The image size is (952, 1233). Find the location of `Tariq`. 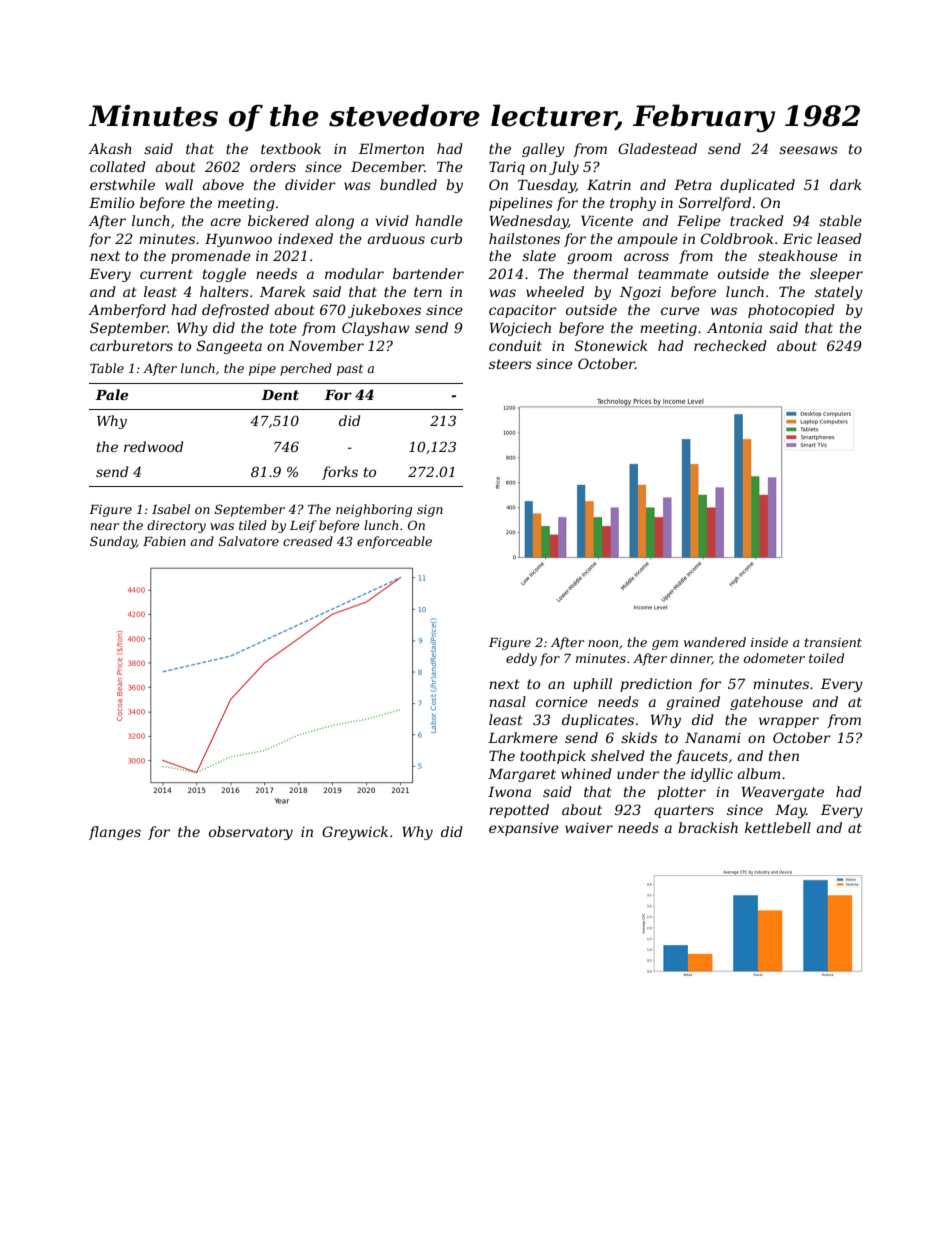

Tariq is located at coordinates (507, 168).
